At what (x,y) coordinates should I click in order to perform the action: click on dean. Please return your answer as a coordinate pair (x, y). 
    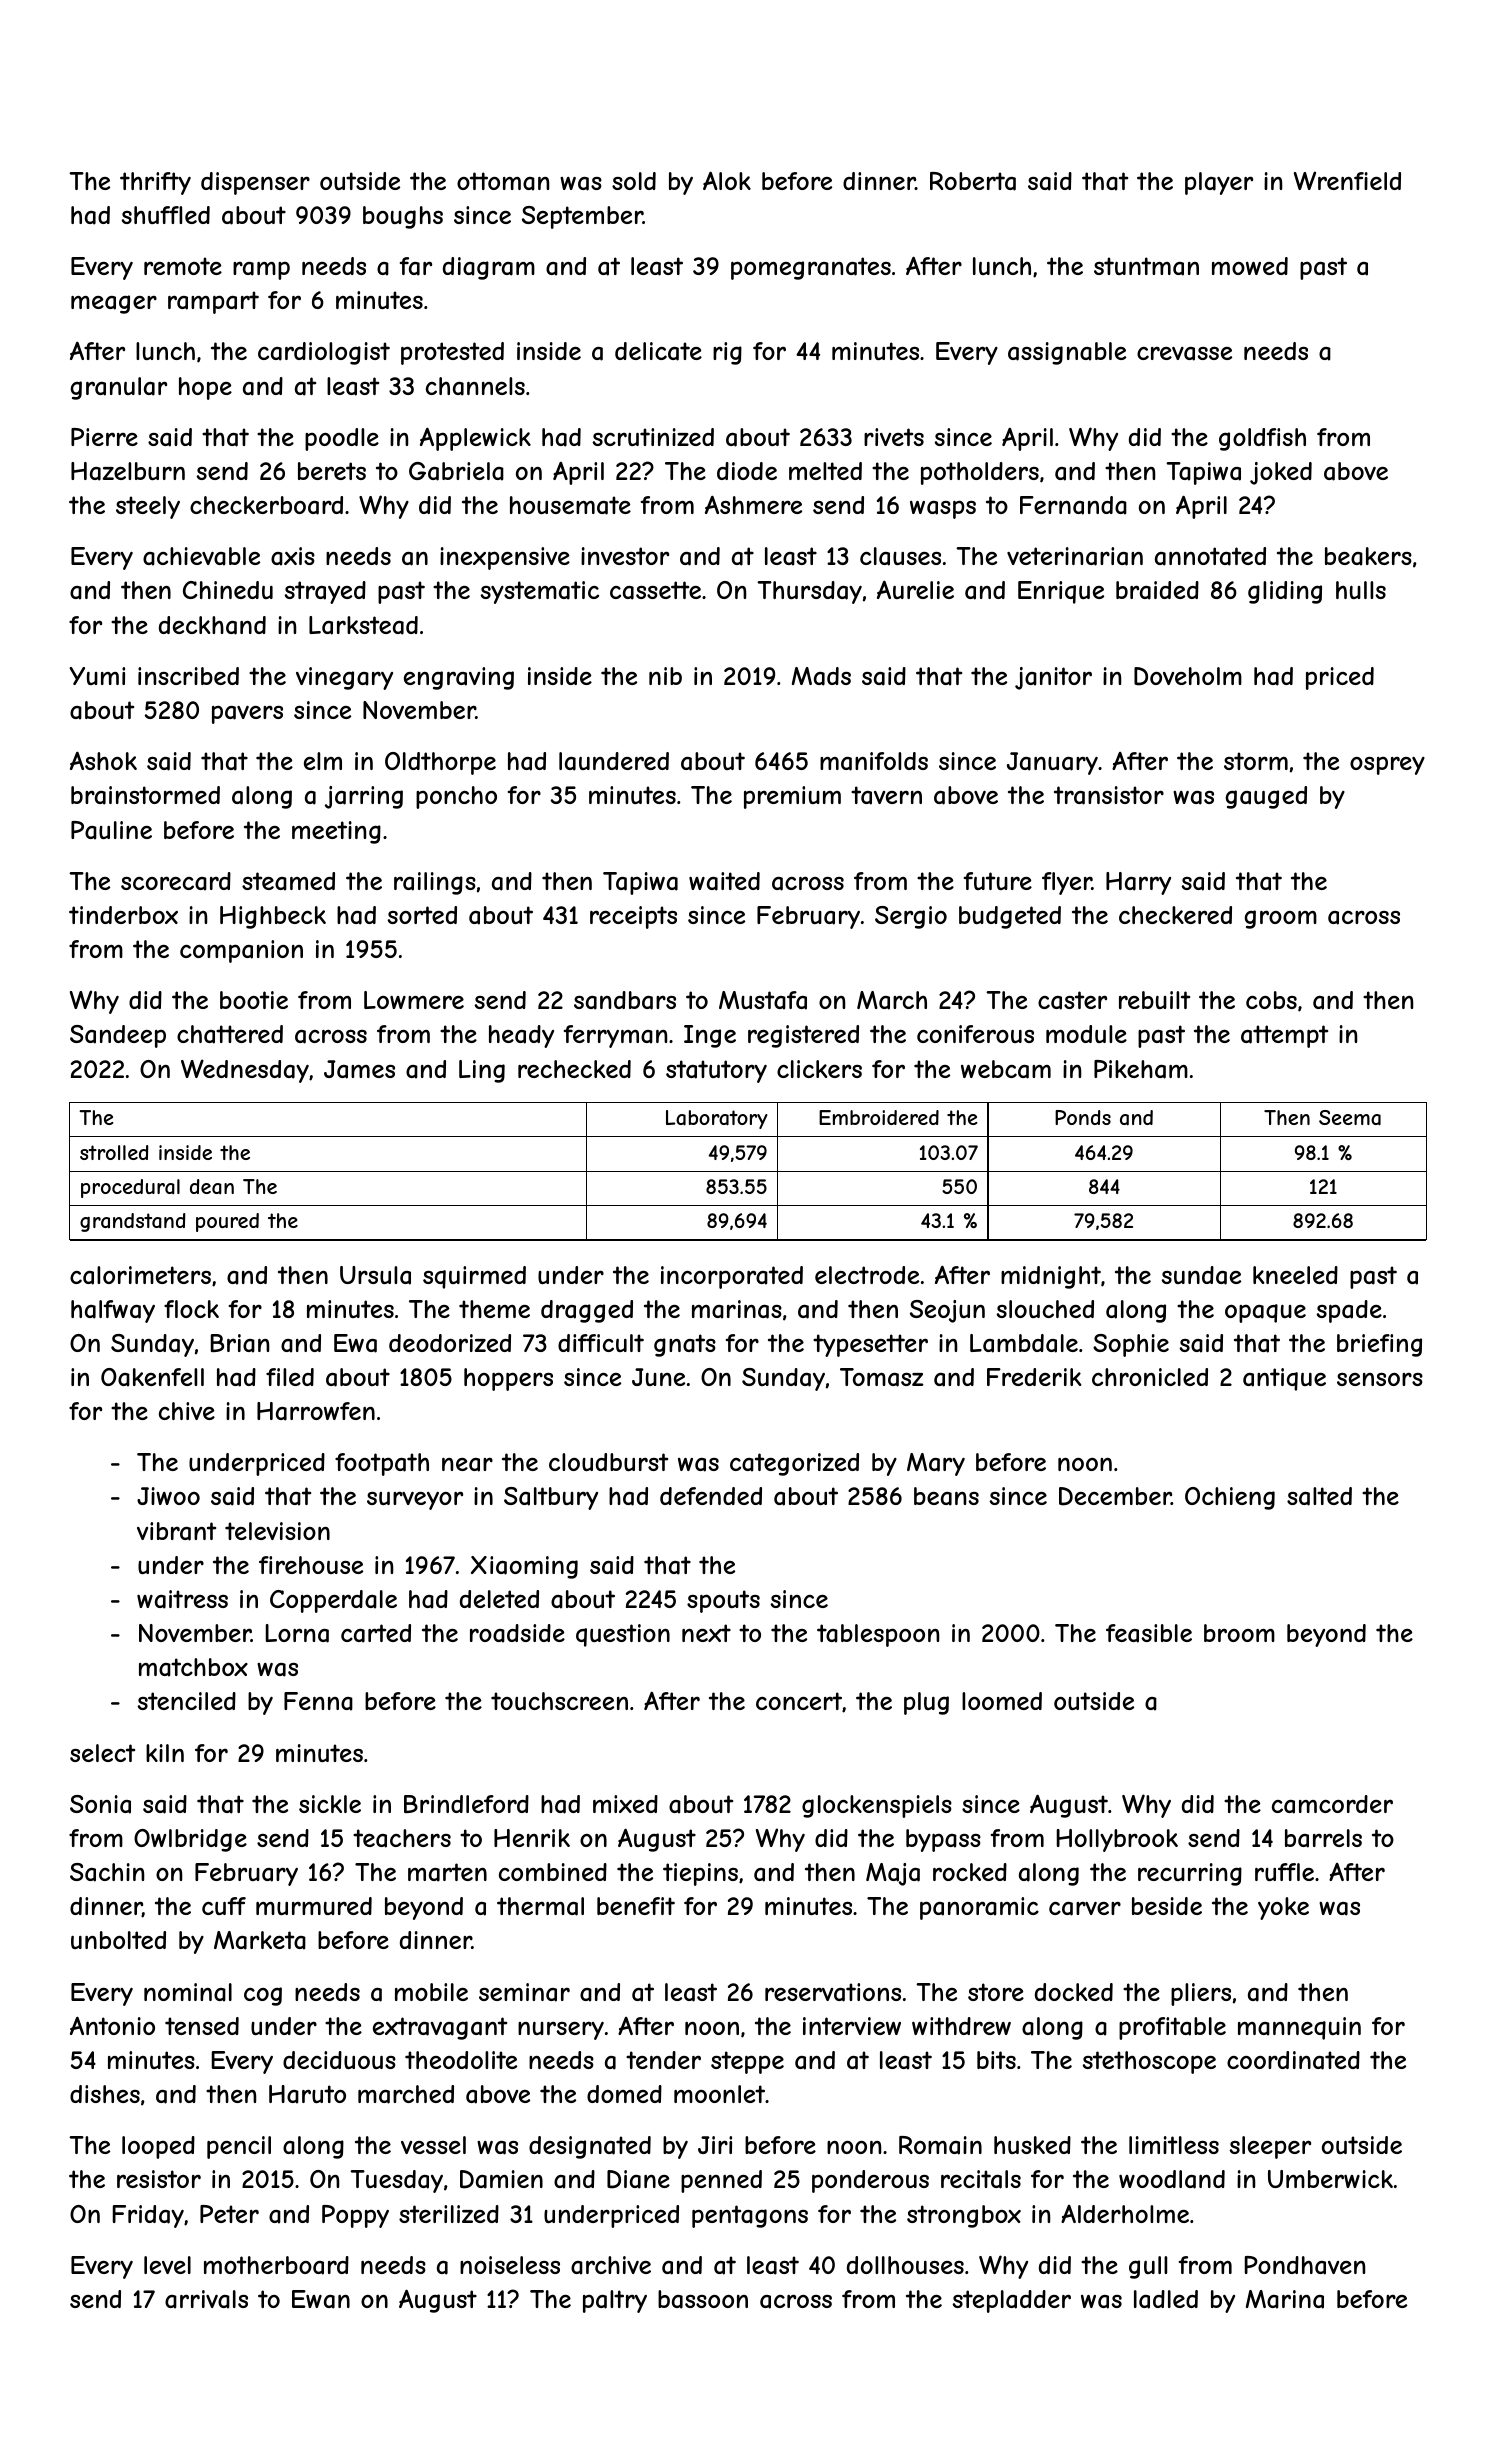
    Looking at the image, I should click on (212, 1186).
